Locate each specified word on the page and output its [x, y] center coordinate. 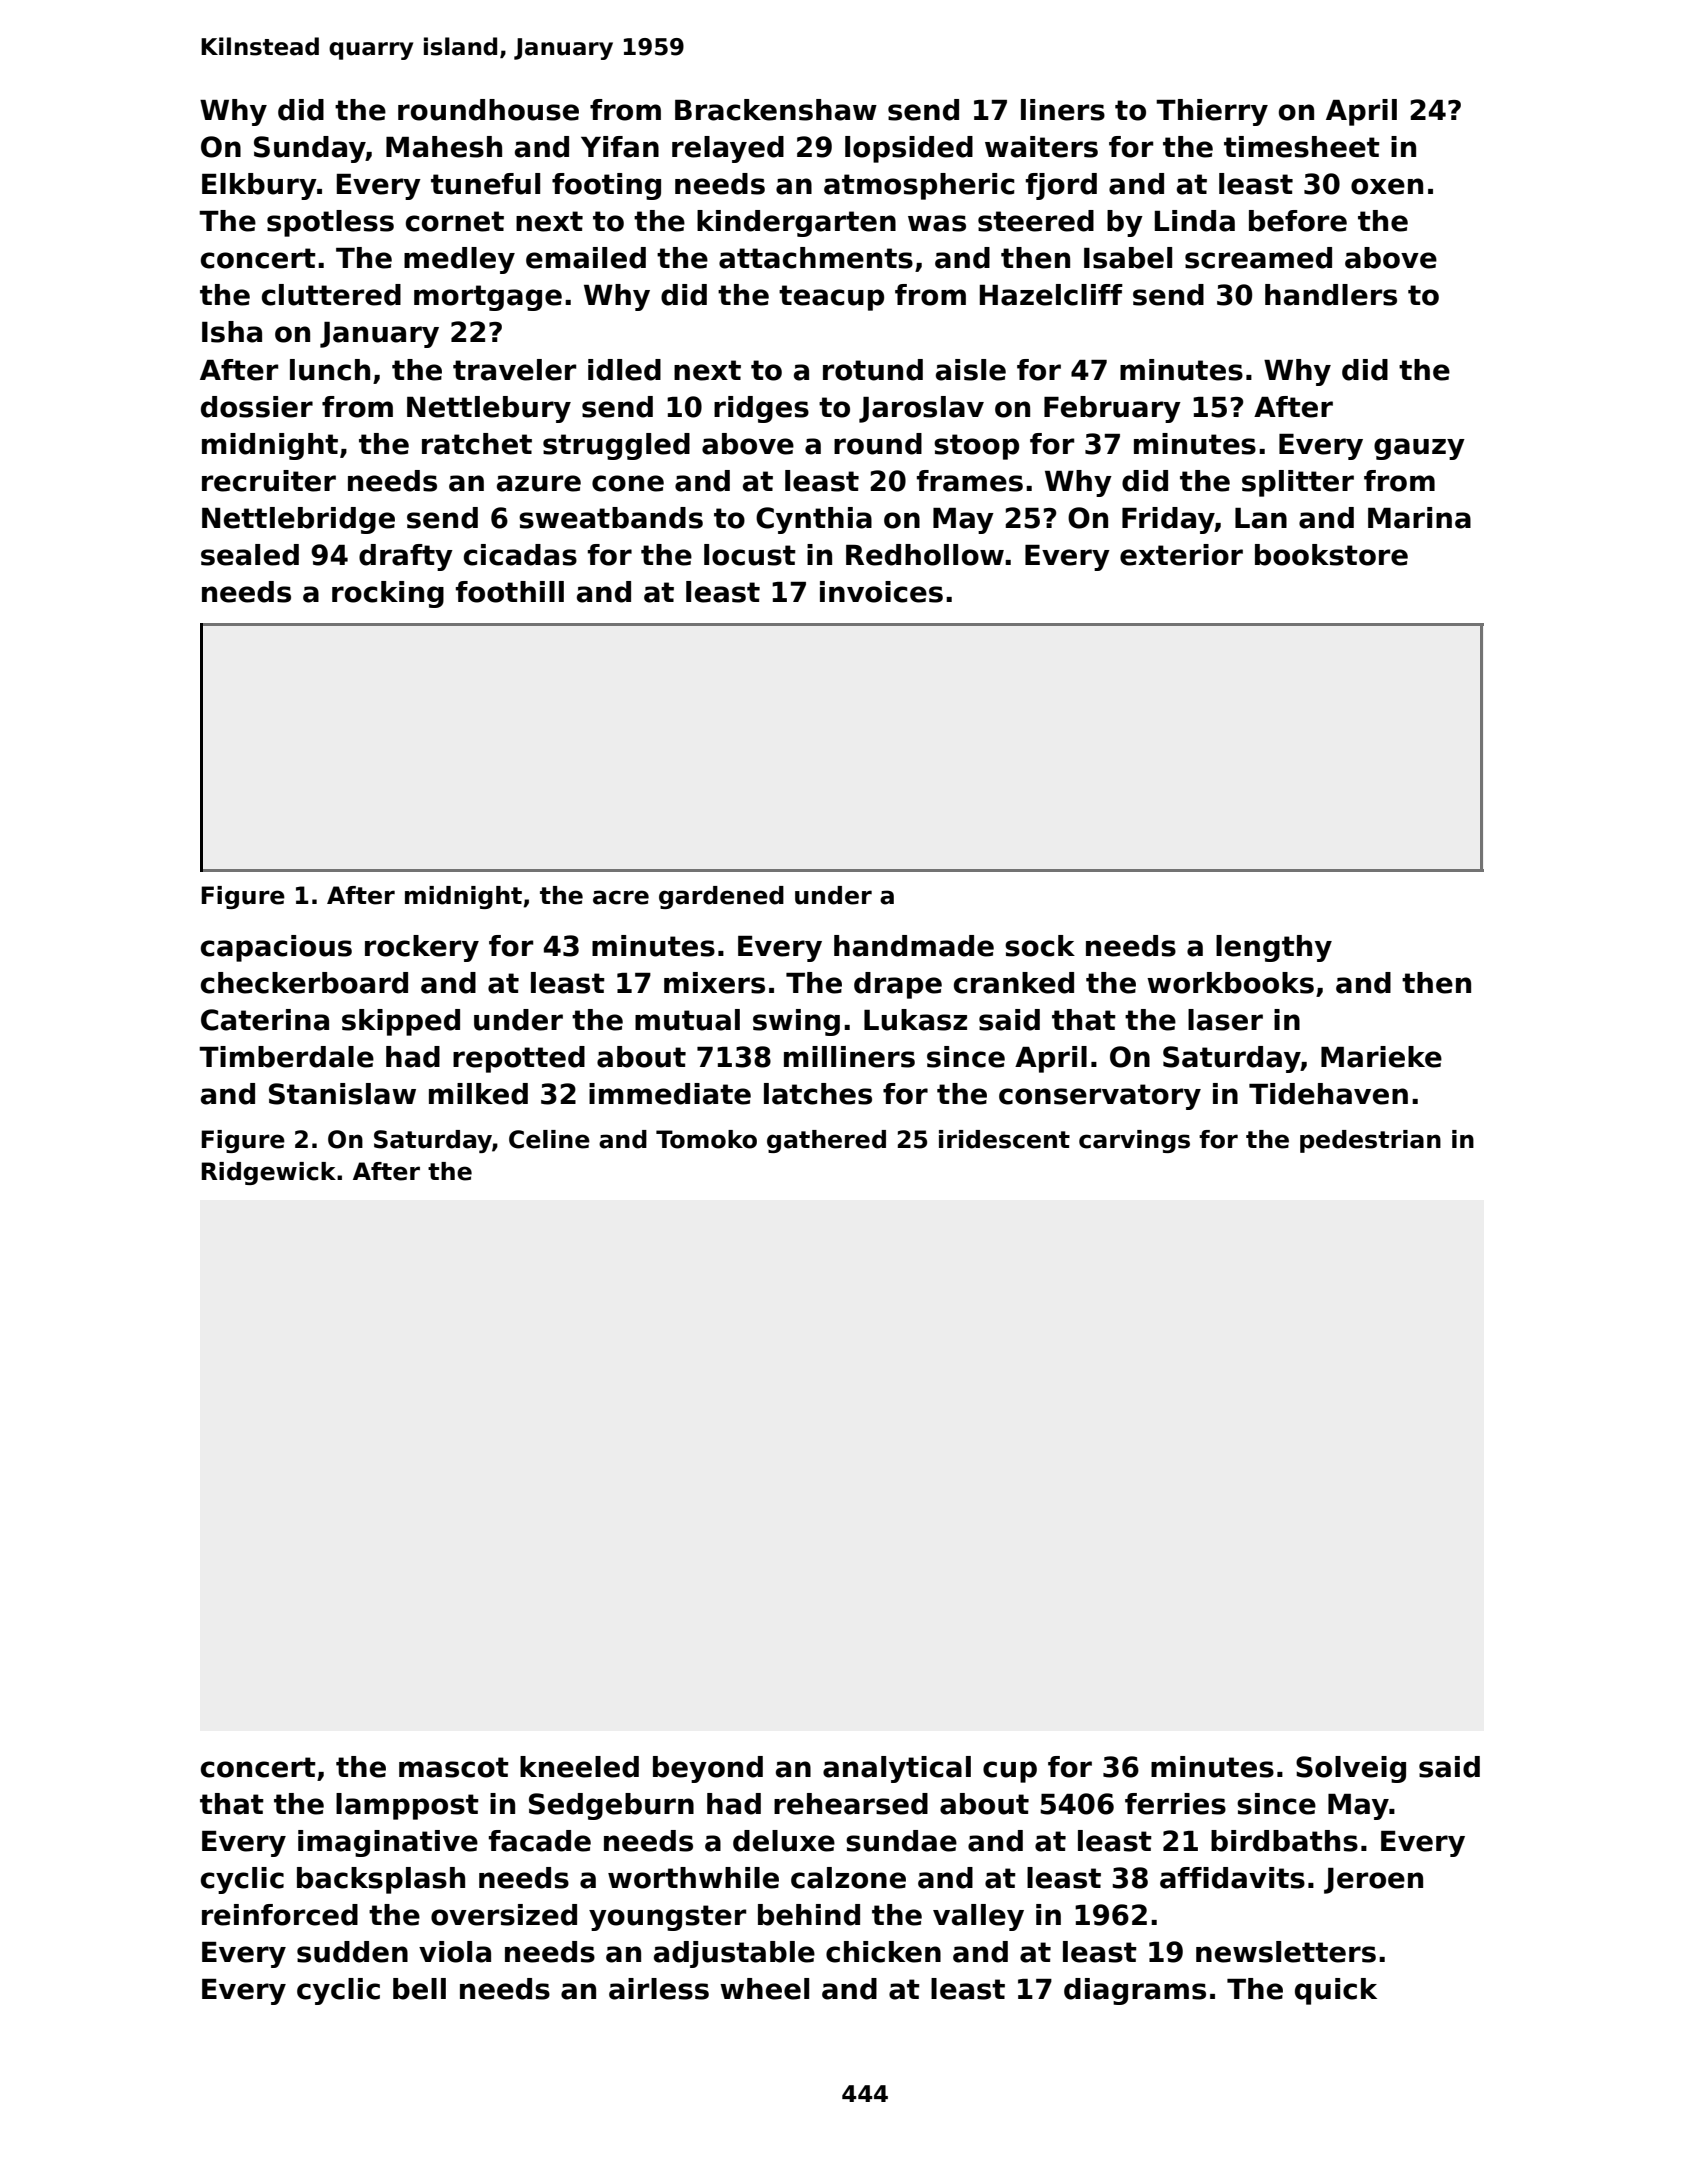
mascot [454, 1767]
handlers [1331, 295]
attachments [816, 258]
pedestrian [1370, 1141]
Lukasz [915, 1020]
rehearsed [851, 1804]
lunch [330, 370]
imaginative [388, 1843]
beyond [708, 1769]
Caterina [265, 1020]
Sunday [310, 149]
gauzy [1419, 449]
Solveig [1351, 1769]
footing [606, 186]
